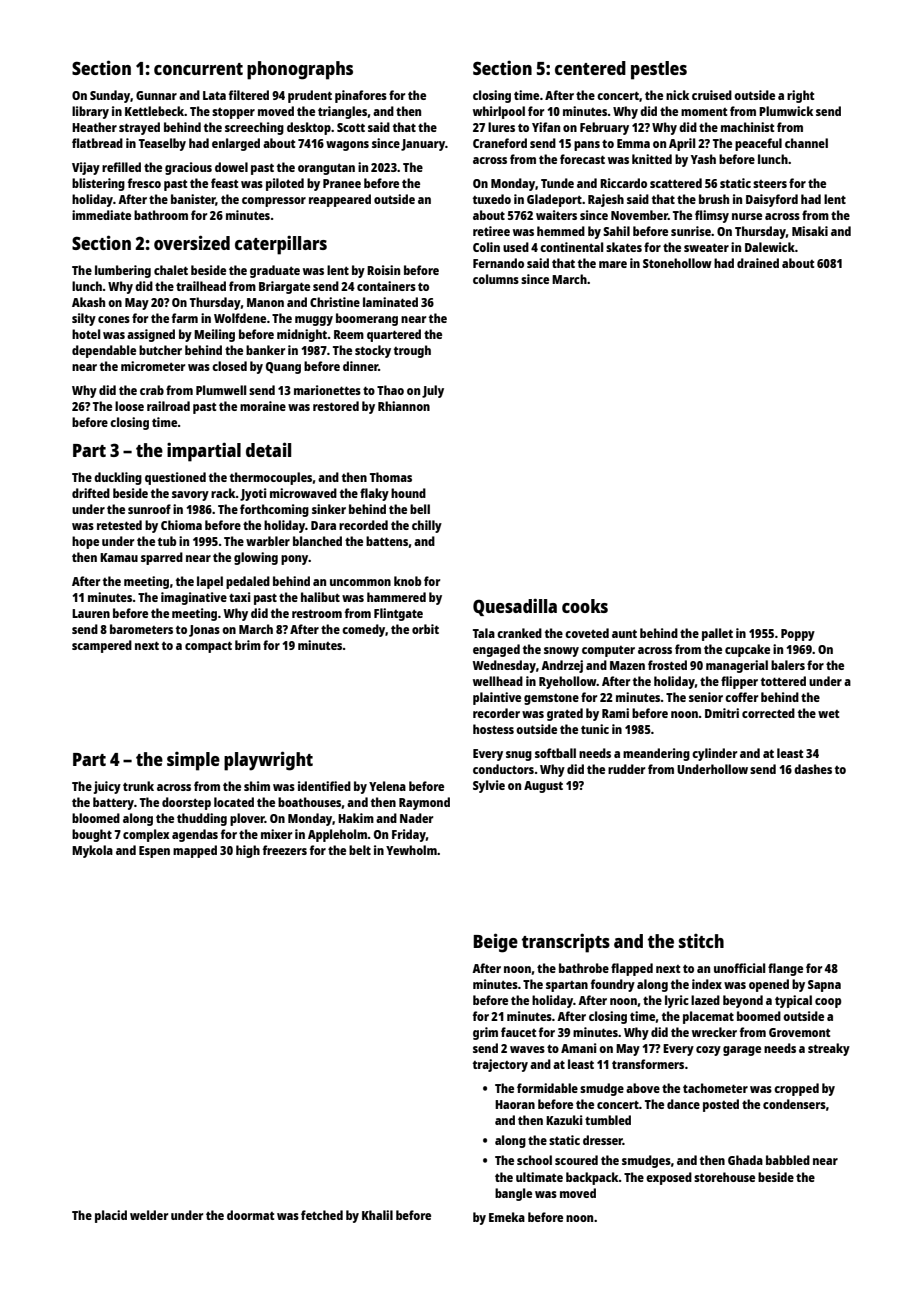 This screenshot has height=1308, width=924. Describe the element at coordinates (367, 319) in the screenshot. I see `boomerang` at that location.
